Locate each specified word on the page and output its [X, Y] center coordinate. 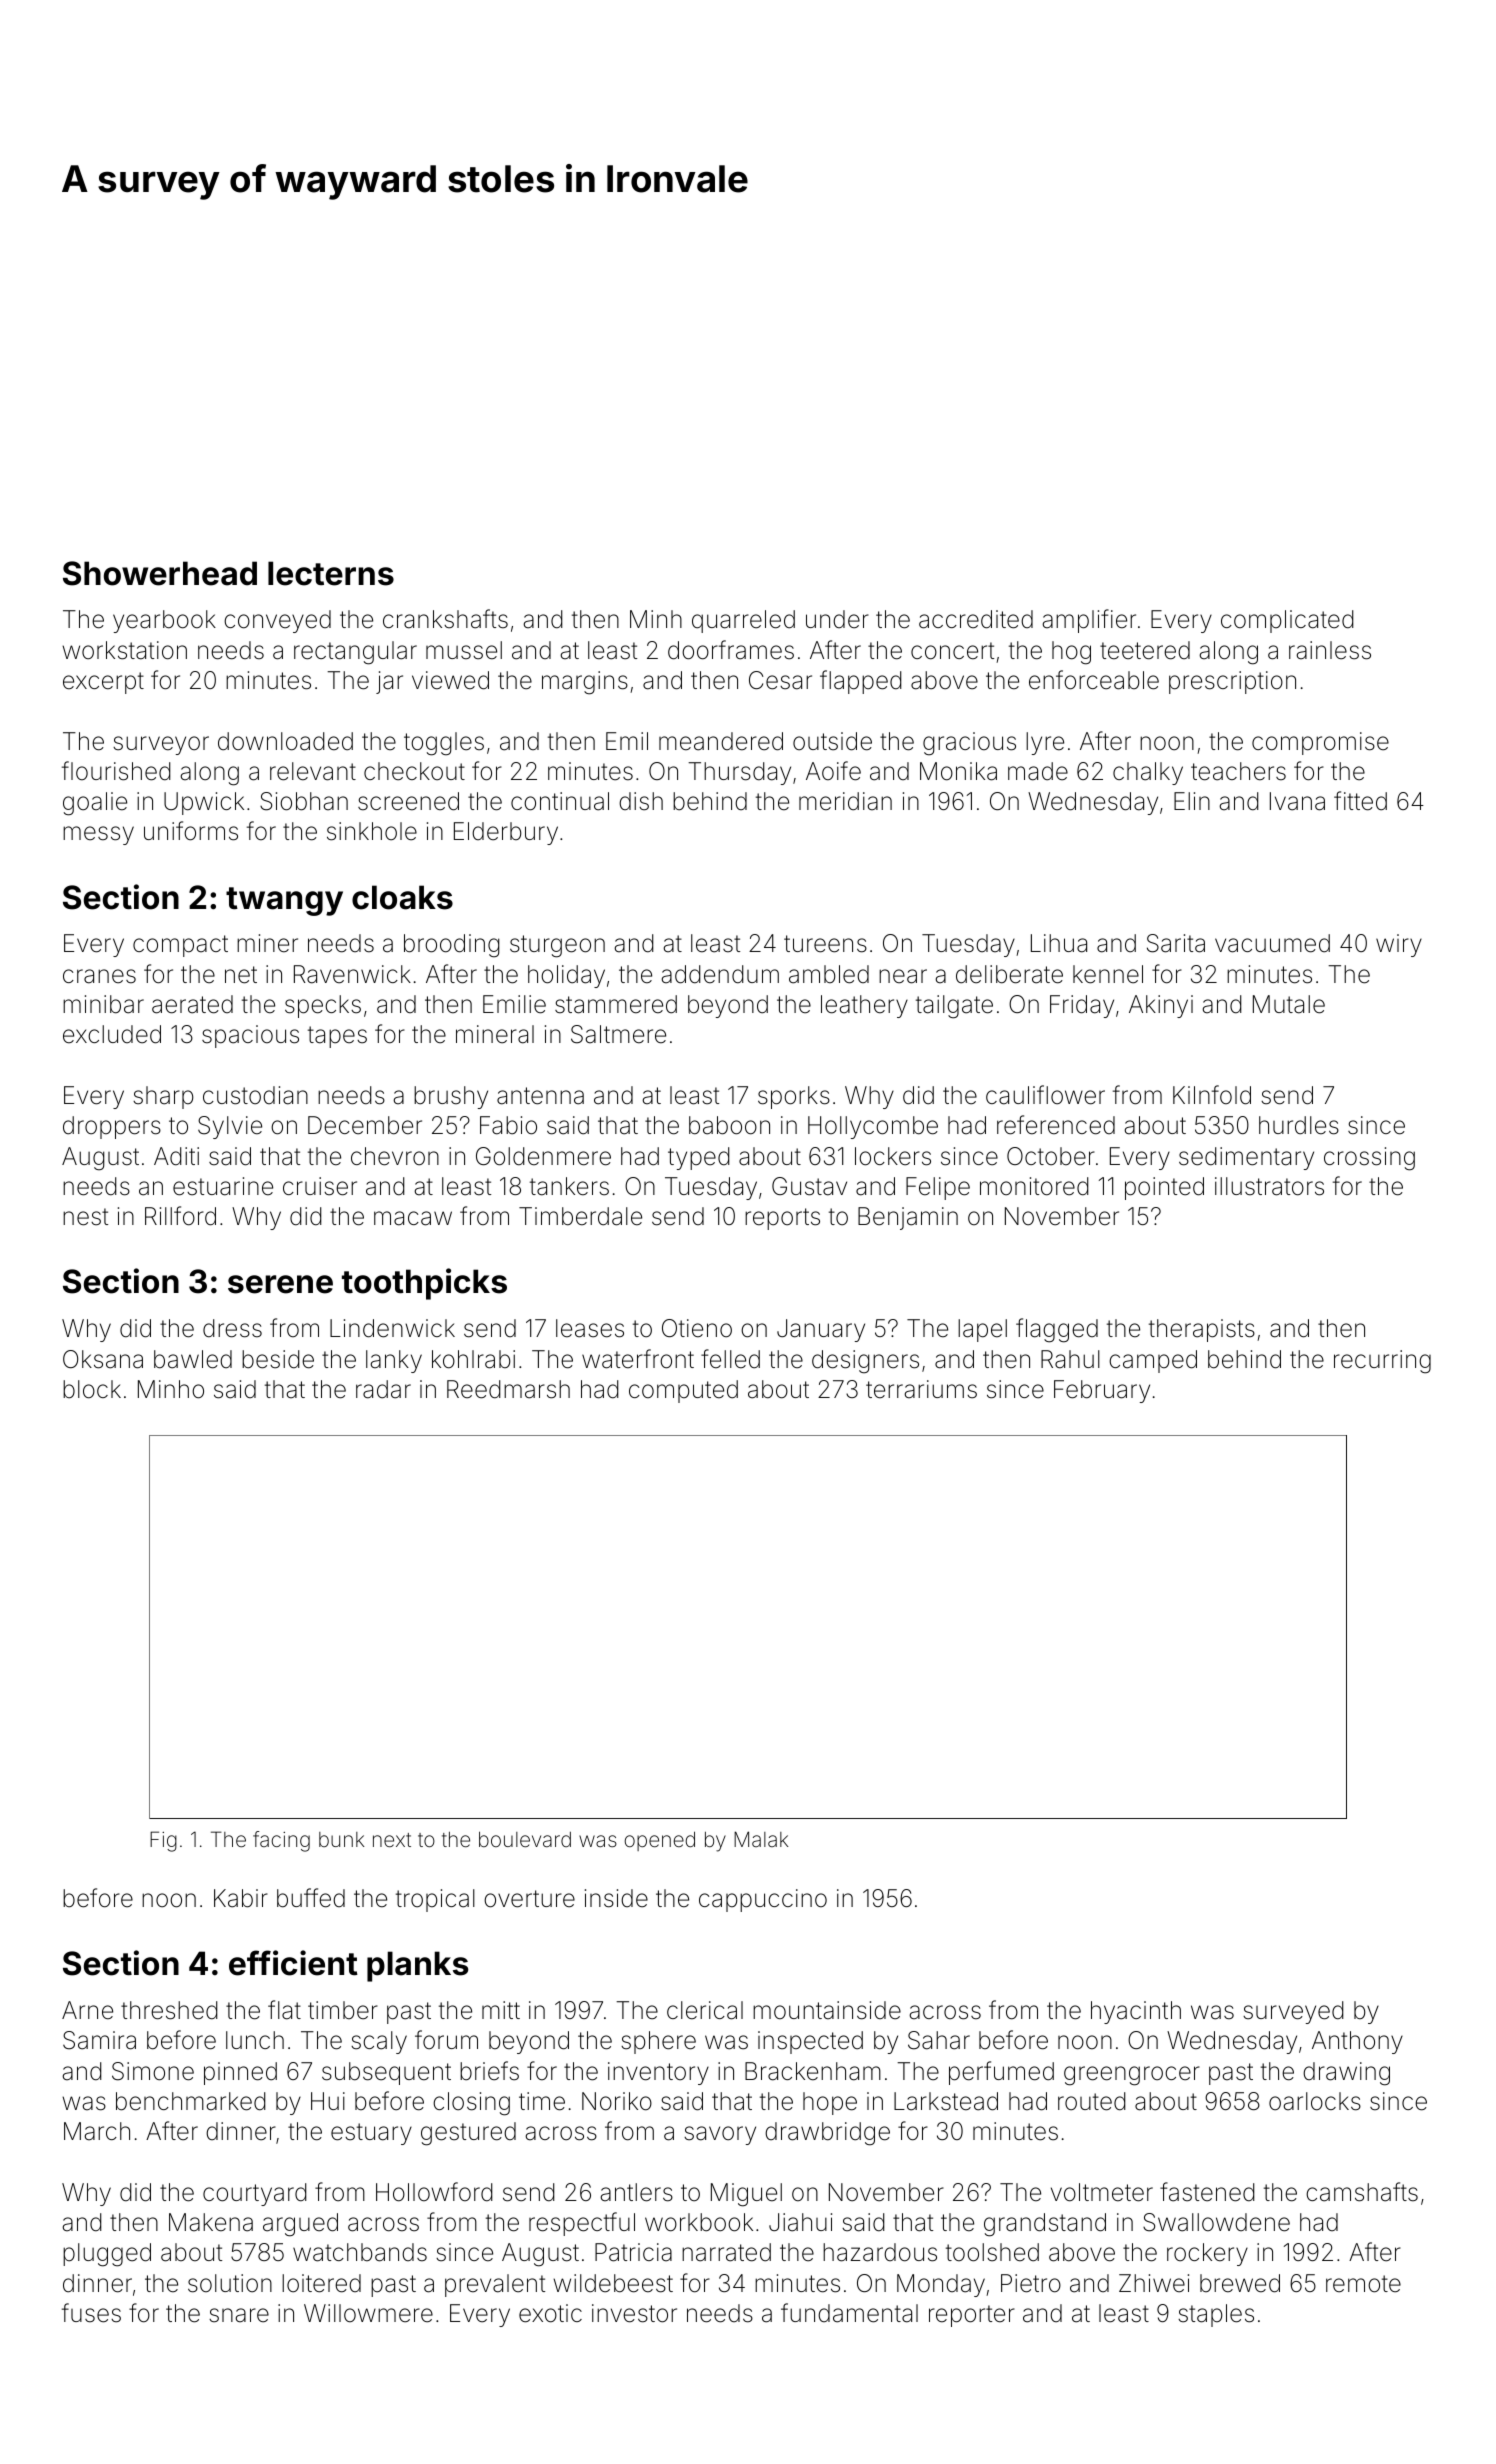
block [92, 1389]
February [1102, 1391]
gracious [969, 744]
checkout [414, 771]
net [241, 975]
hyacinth [1136, 2012]
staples [1216, 2315]
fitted [1360, 801]
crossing [1369, 1159]
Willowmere [368, 2313]
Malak [761, 1839]
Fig [163, 1841]
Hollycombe [873, 1127]
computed [683, 1391]
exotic [550, 2313]
